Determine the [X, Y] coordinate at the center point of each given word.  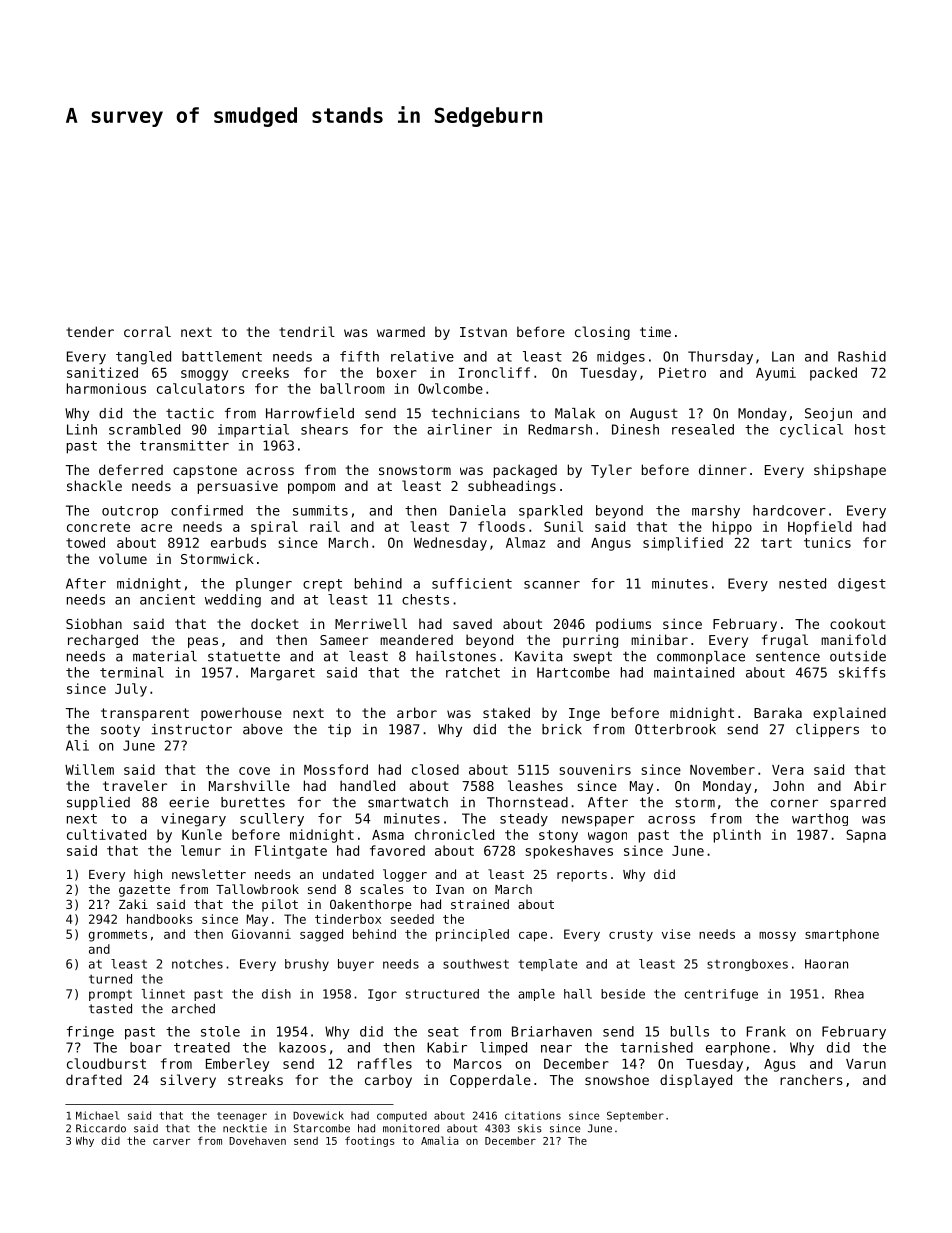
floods [501, 526]
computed [402, 1116]
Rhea [849, 994]
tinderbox [348, 919]
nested [802, 583]
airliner [459, 429]
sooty [120, 730]
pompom [311, 488]
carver [171, 1142]
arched [193, 1009]
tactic [190, 413]
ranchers [811, 1079]
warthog [820, 819]
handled [367, 785]
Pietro [682, 372]
